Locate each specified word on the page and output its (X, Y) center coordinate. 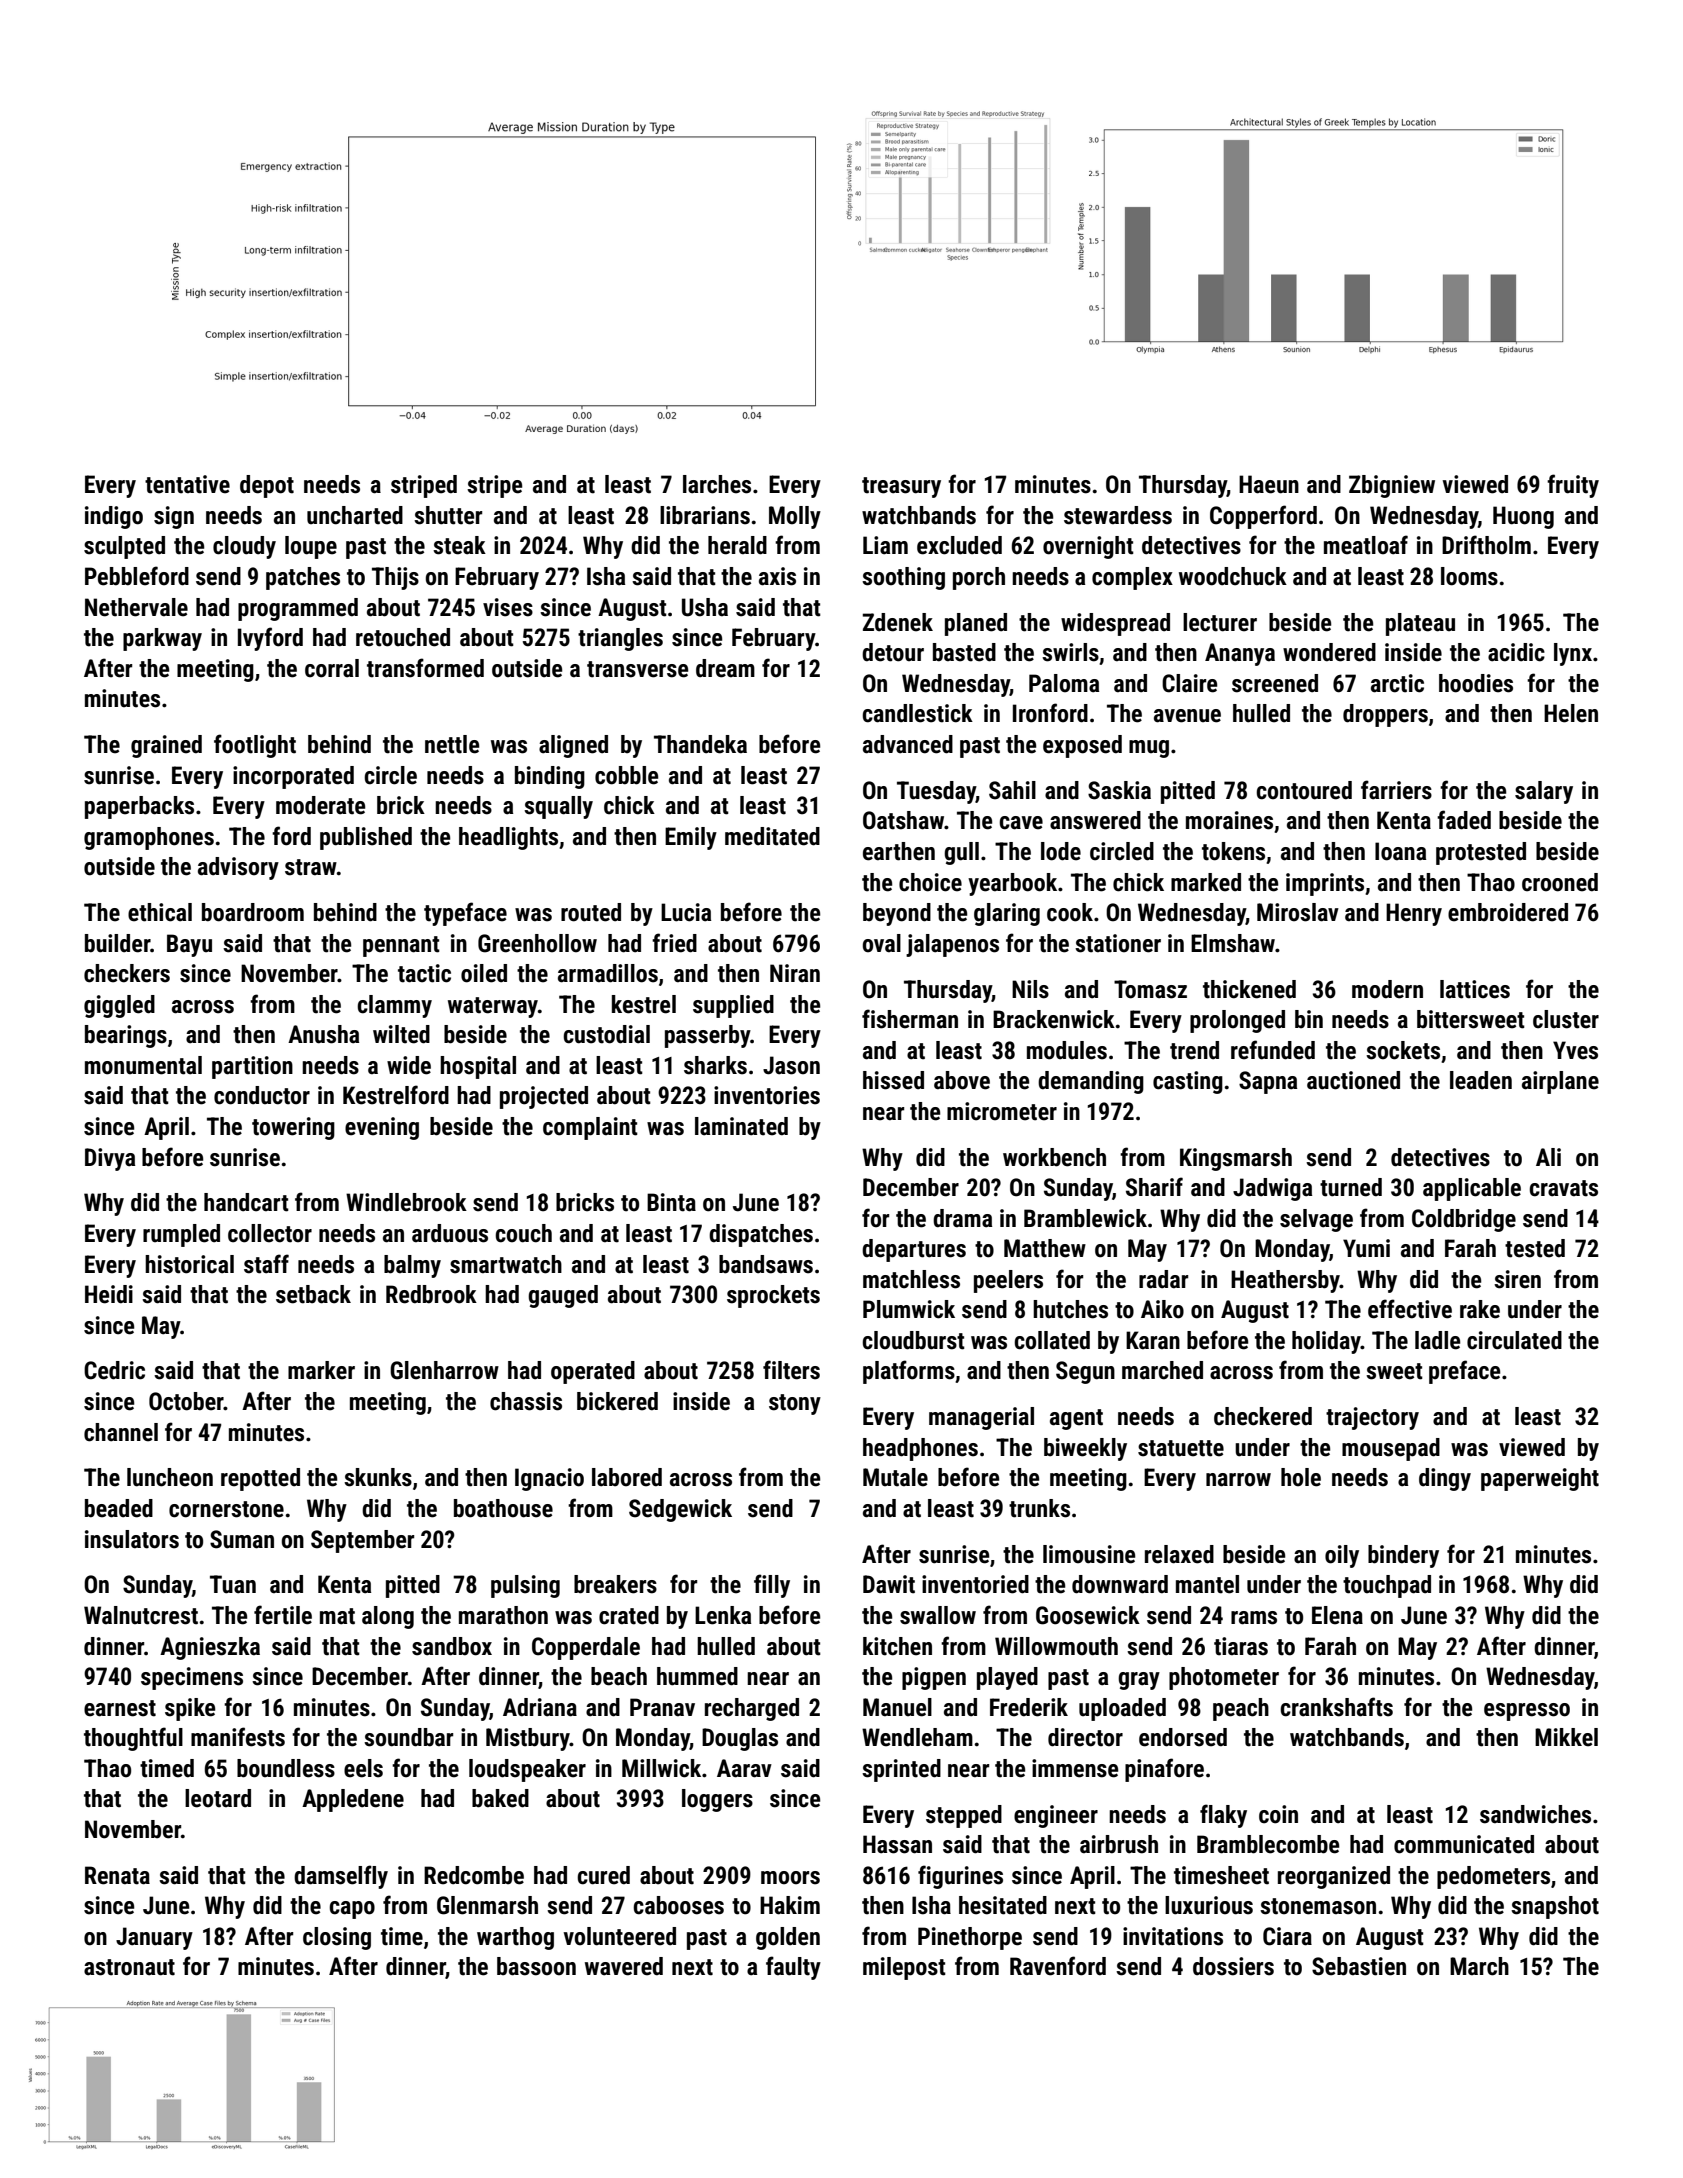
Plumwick (909, 1309)
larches (717, 484)
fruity (1573, 486)
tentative (187, 484)
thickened (1249, 989)
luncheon (170, 1477)
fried (674, 943)
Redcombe (474, 1875)
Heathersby (1285, 1281)
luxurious (1209, 1905)
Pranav (662, 1707)
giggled (119, 1006)
